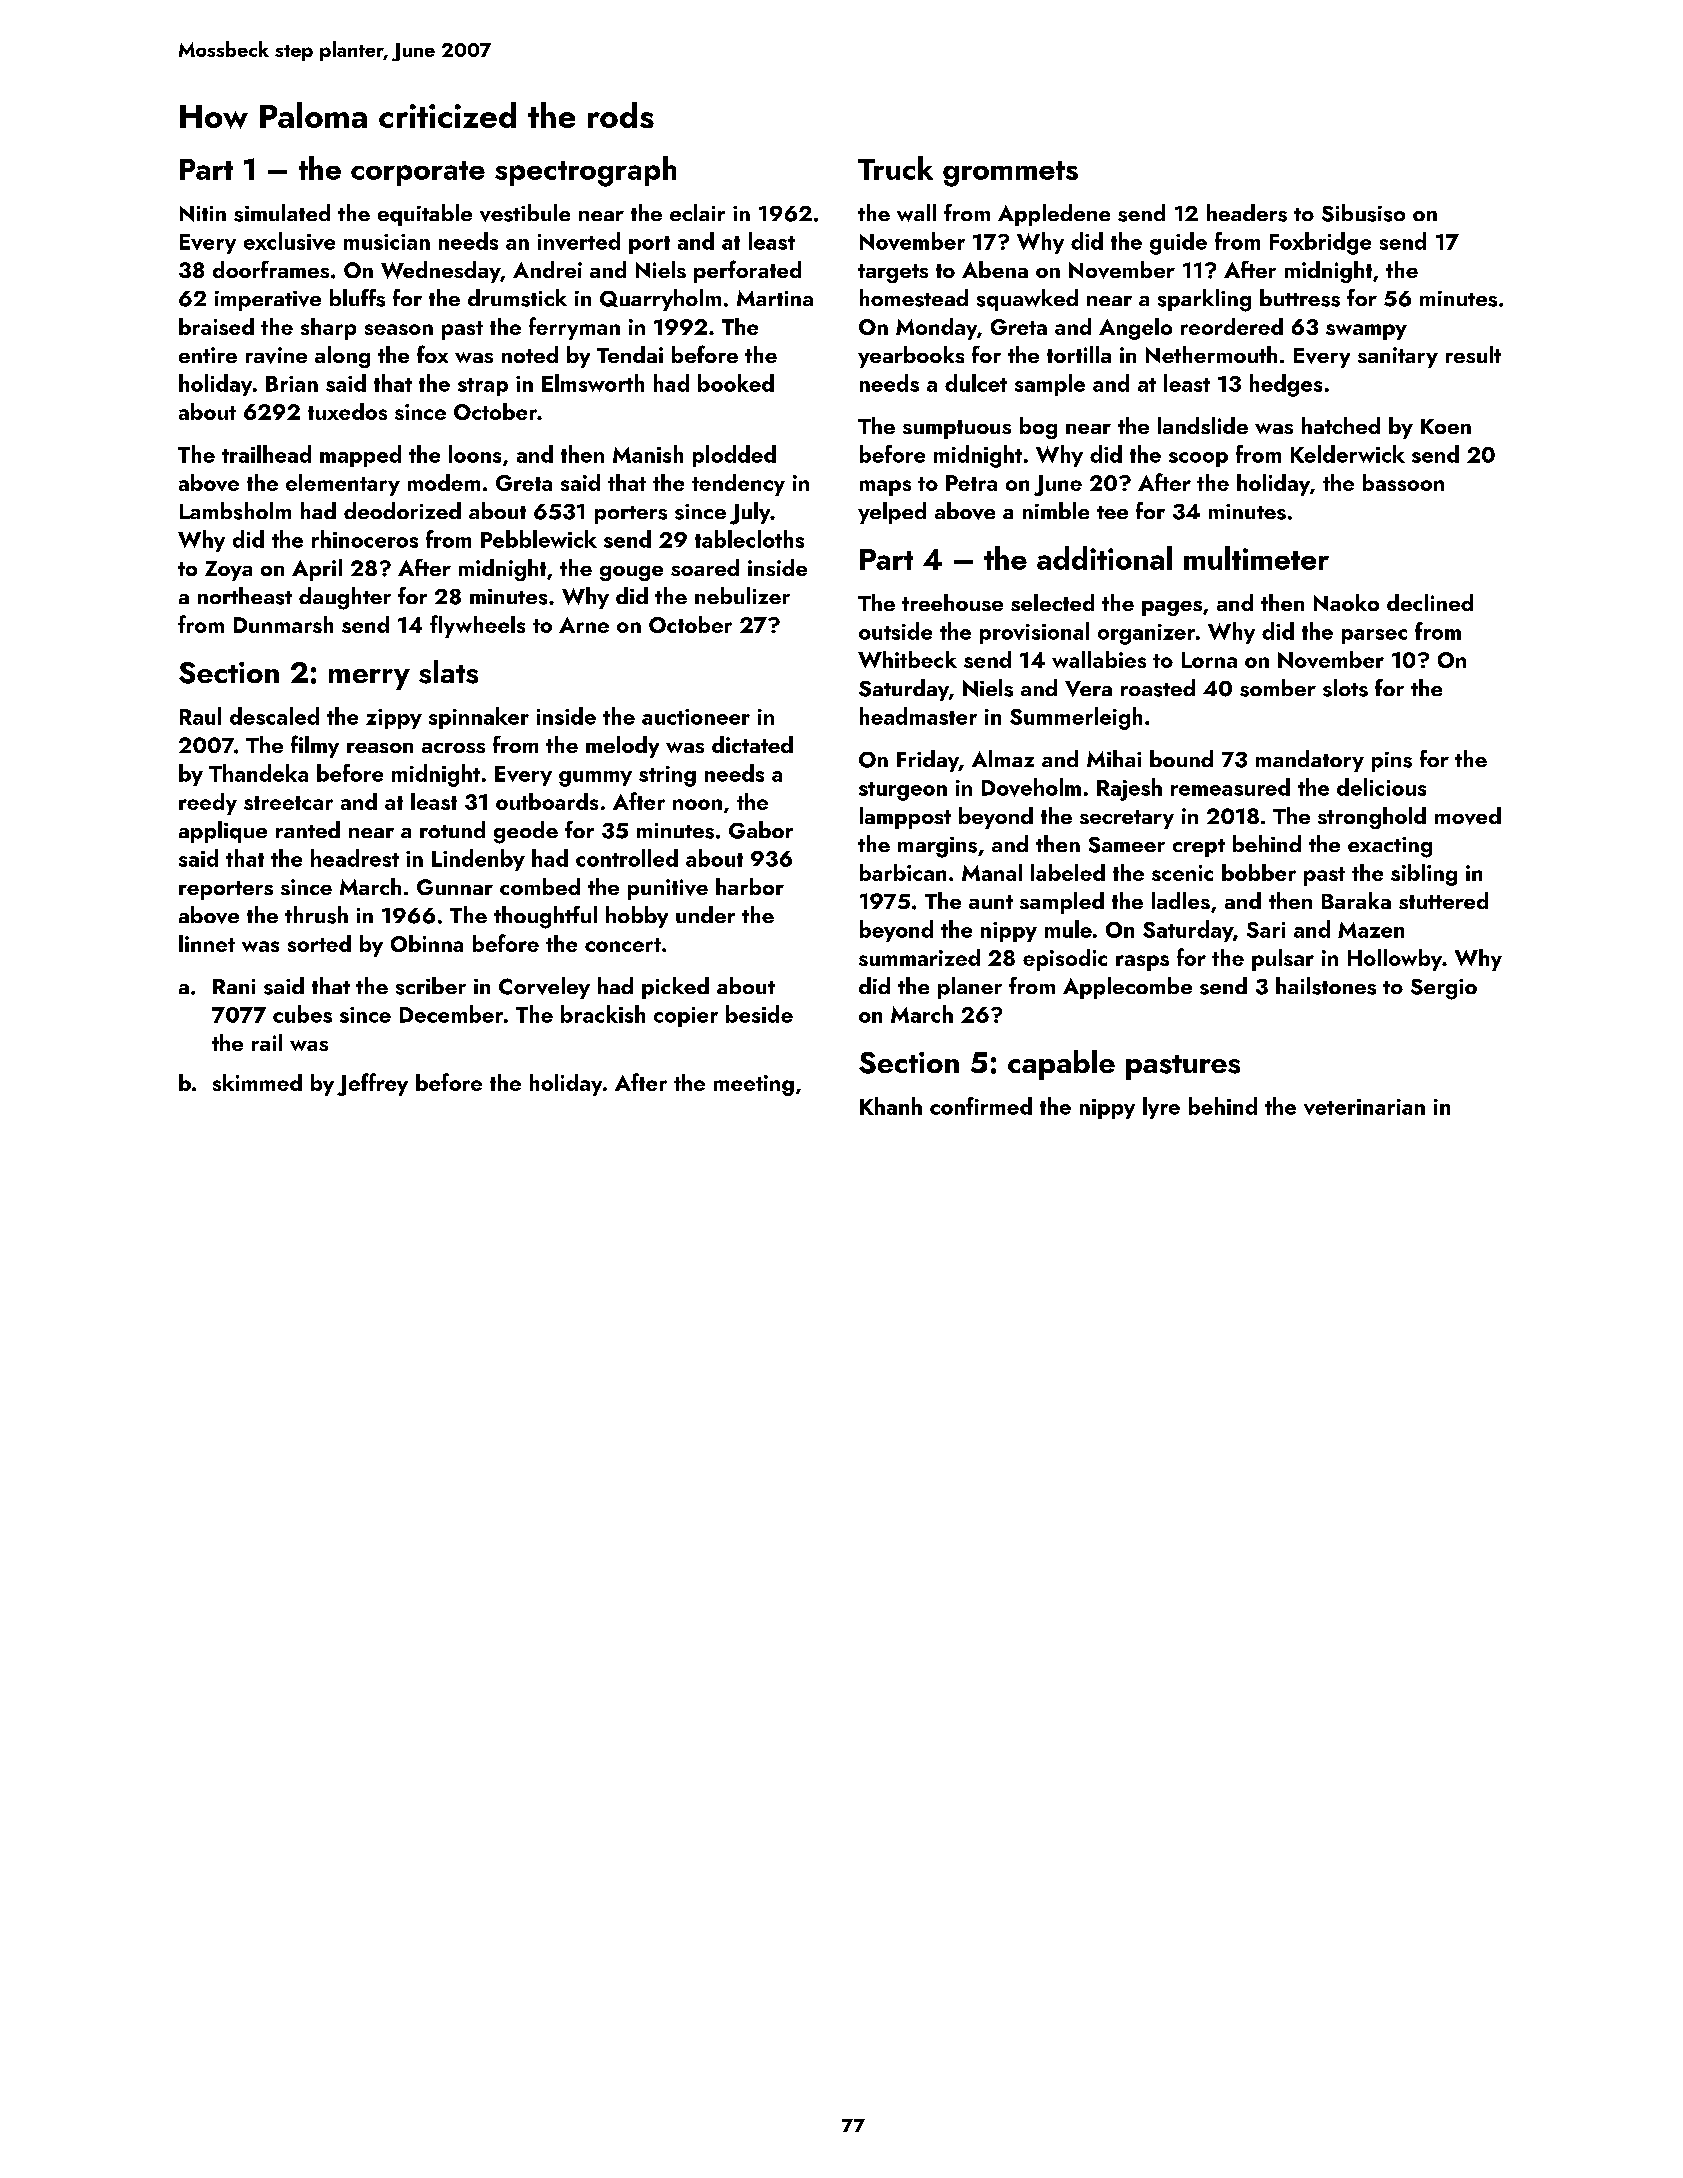  What do you see at coordinates (991, 902) in the screenshot?
I see `aunt` at bounding box center [991, 902].
